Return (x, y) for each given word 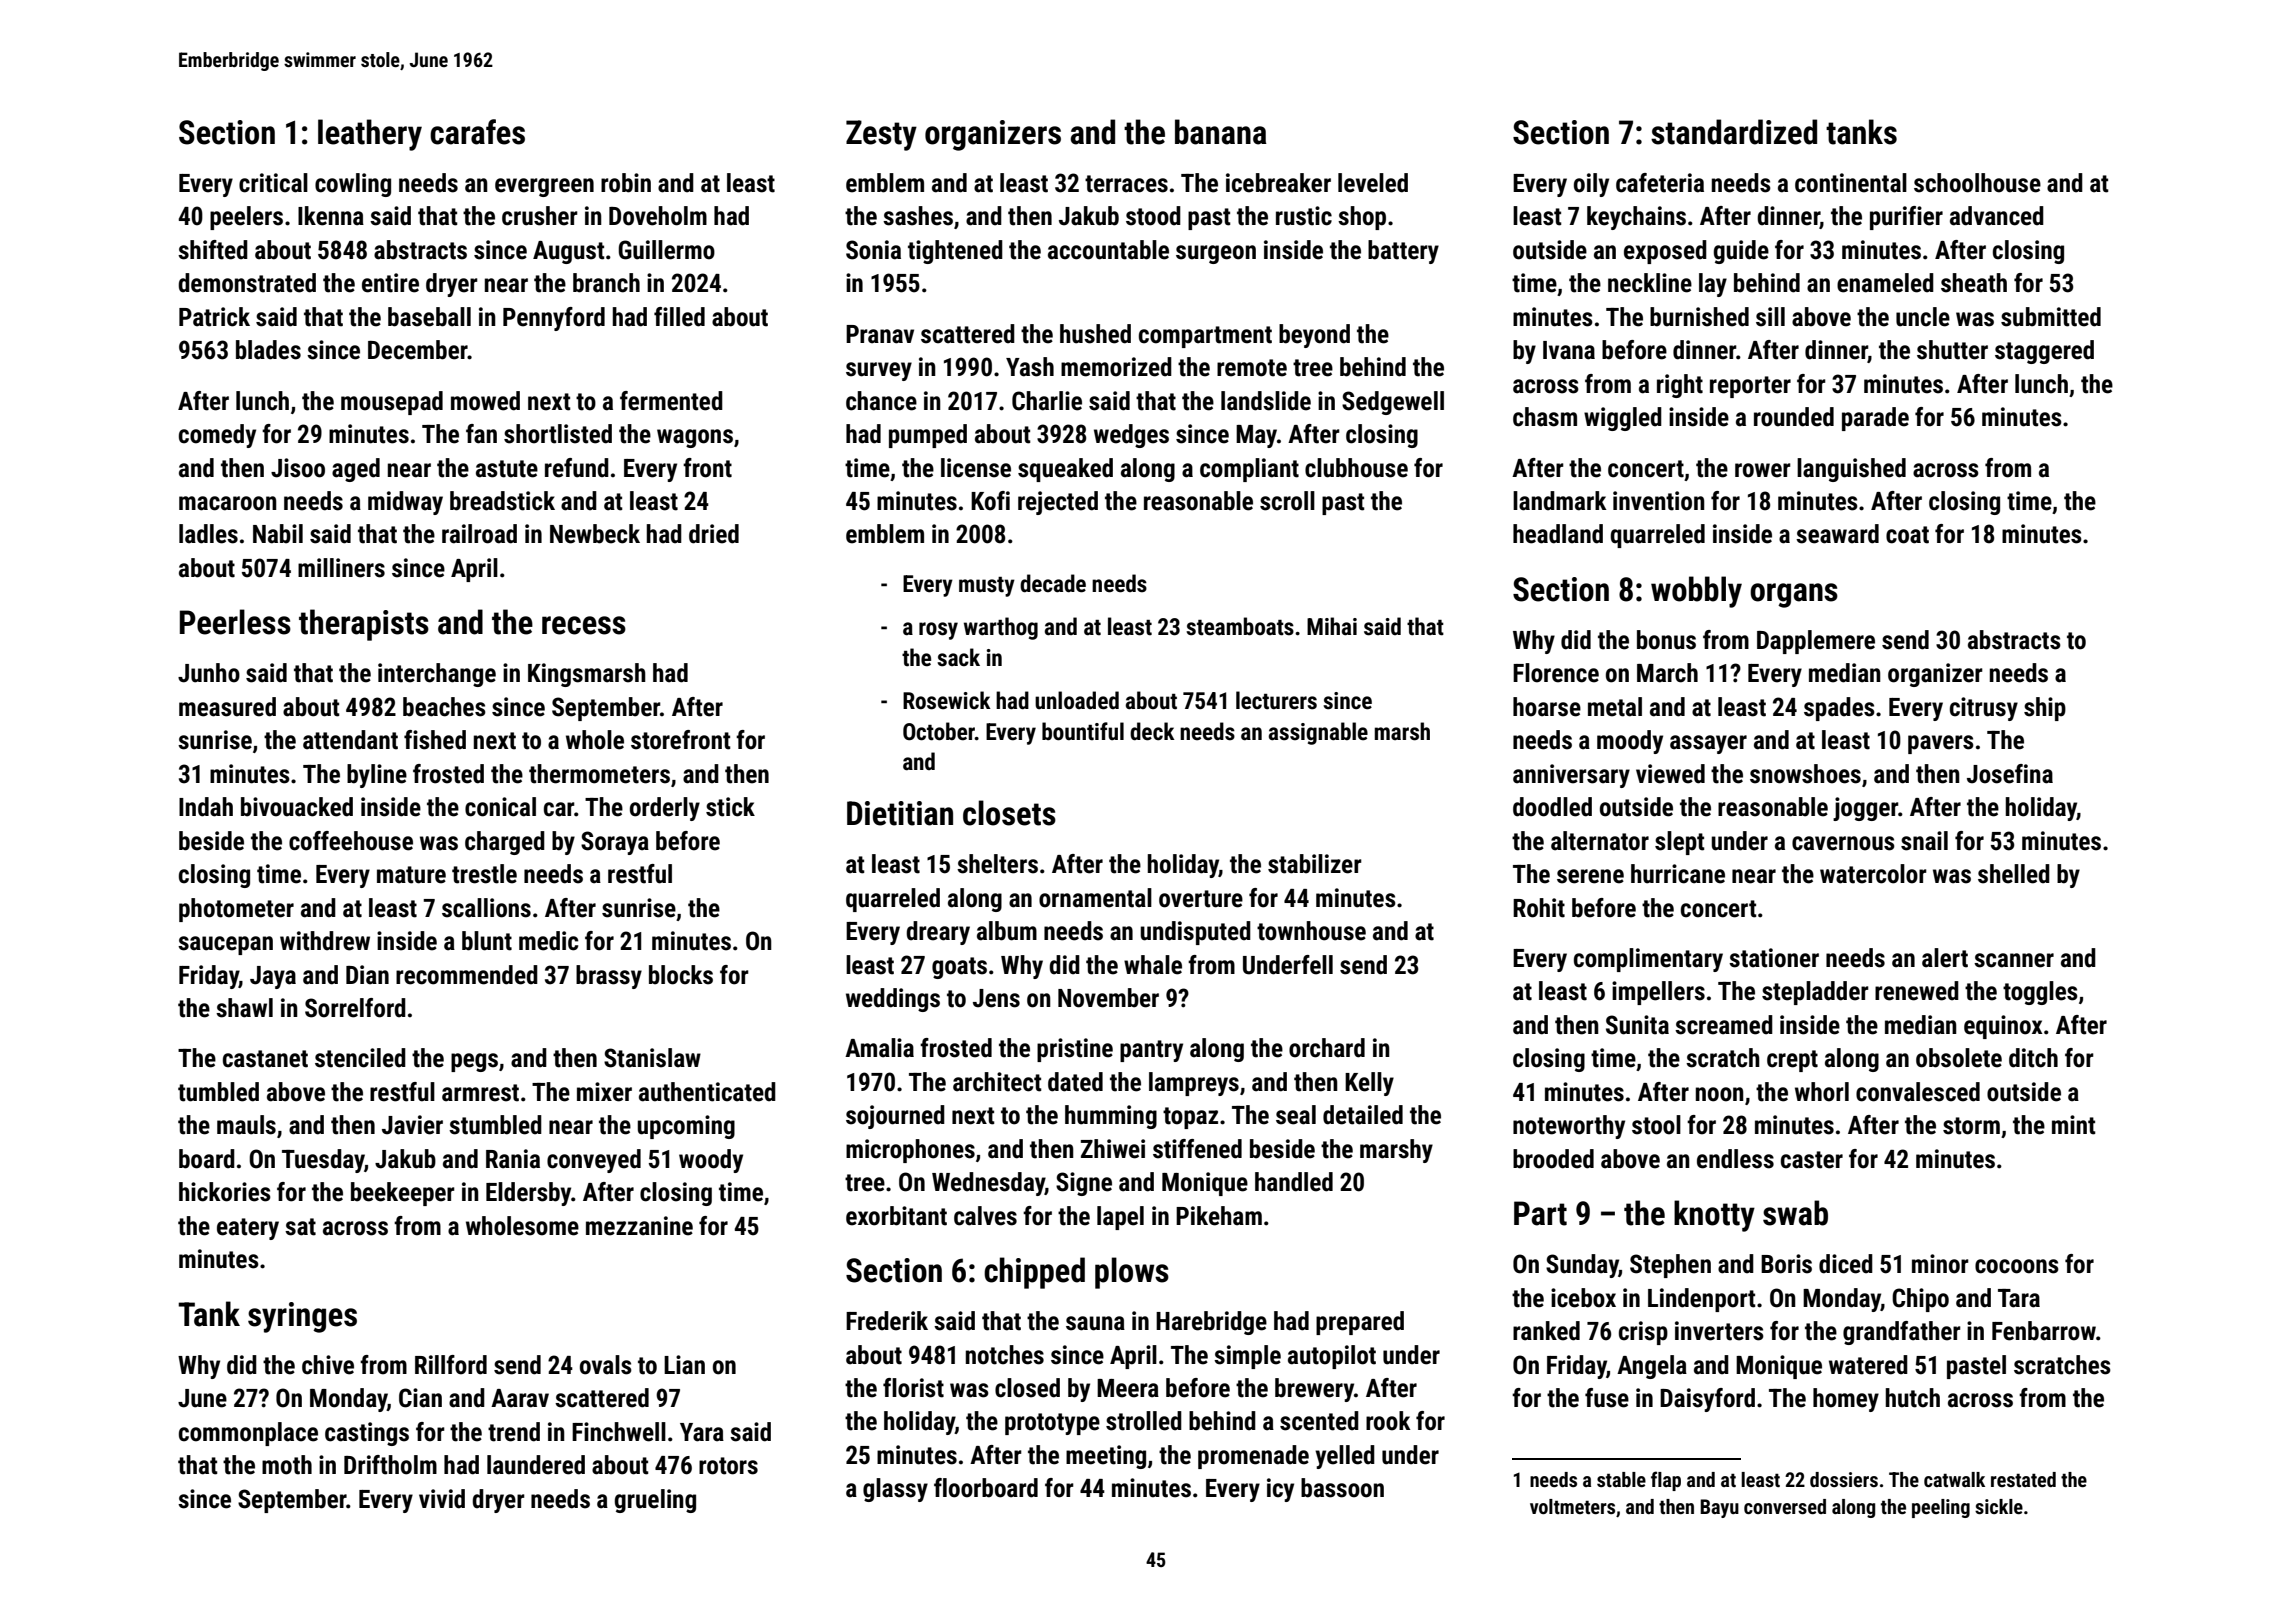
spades (1839, 709)
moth (287, 1465)
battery (1403, 252)
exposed (1665, 252)
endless (1735, 1159)
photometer (236, 910)
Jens (996, 998)
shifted (213, 250)
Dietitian (900, 813)
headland (1558, 534)
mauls (246, 1125)
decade (1053, 583)
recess (584, 625)
